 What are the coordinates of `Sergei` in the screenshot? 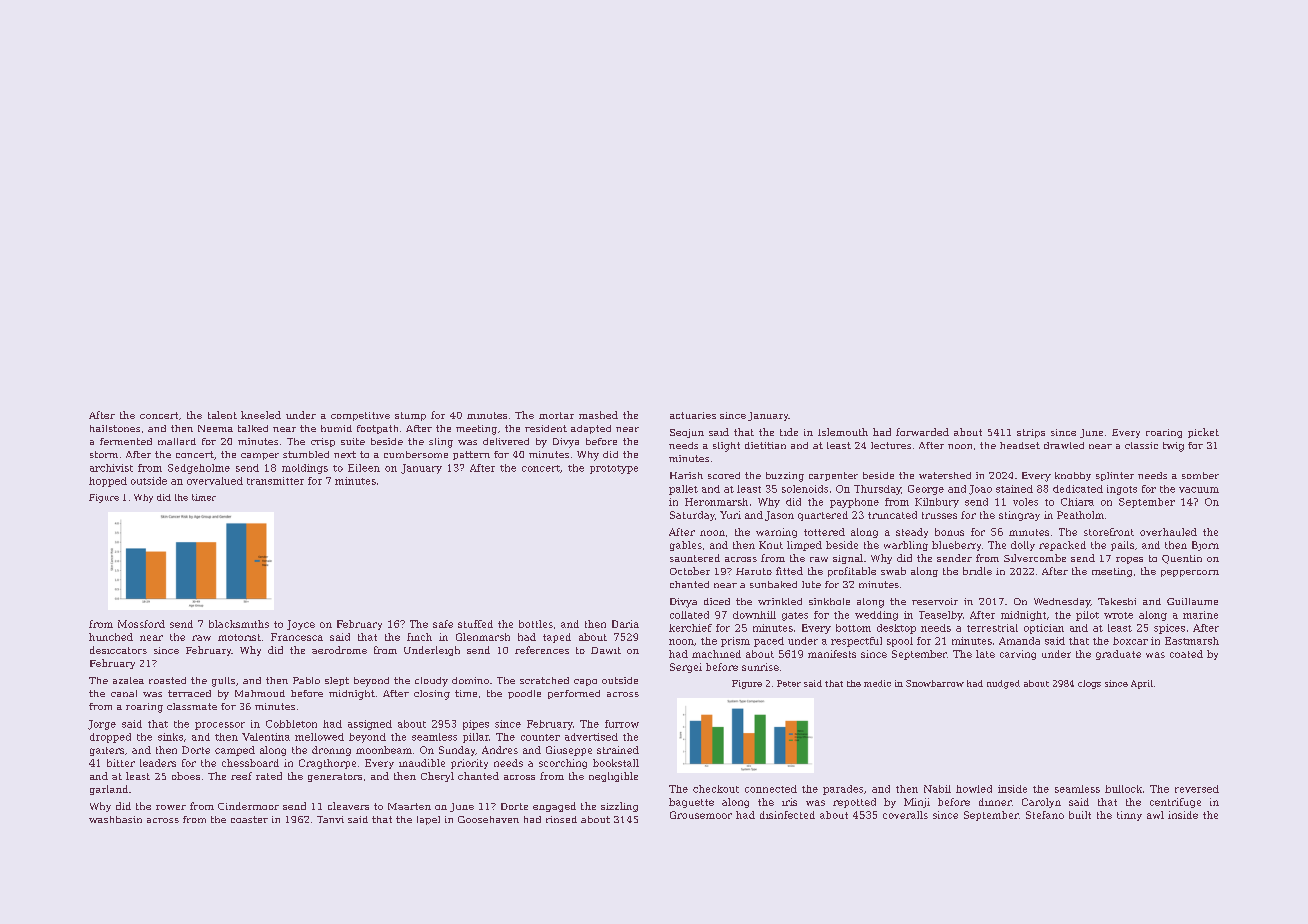 It's located at (686, 668).
